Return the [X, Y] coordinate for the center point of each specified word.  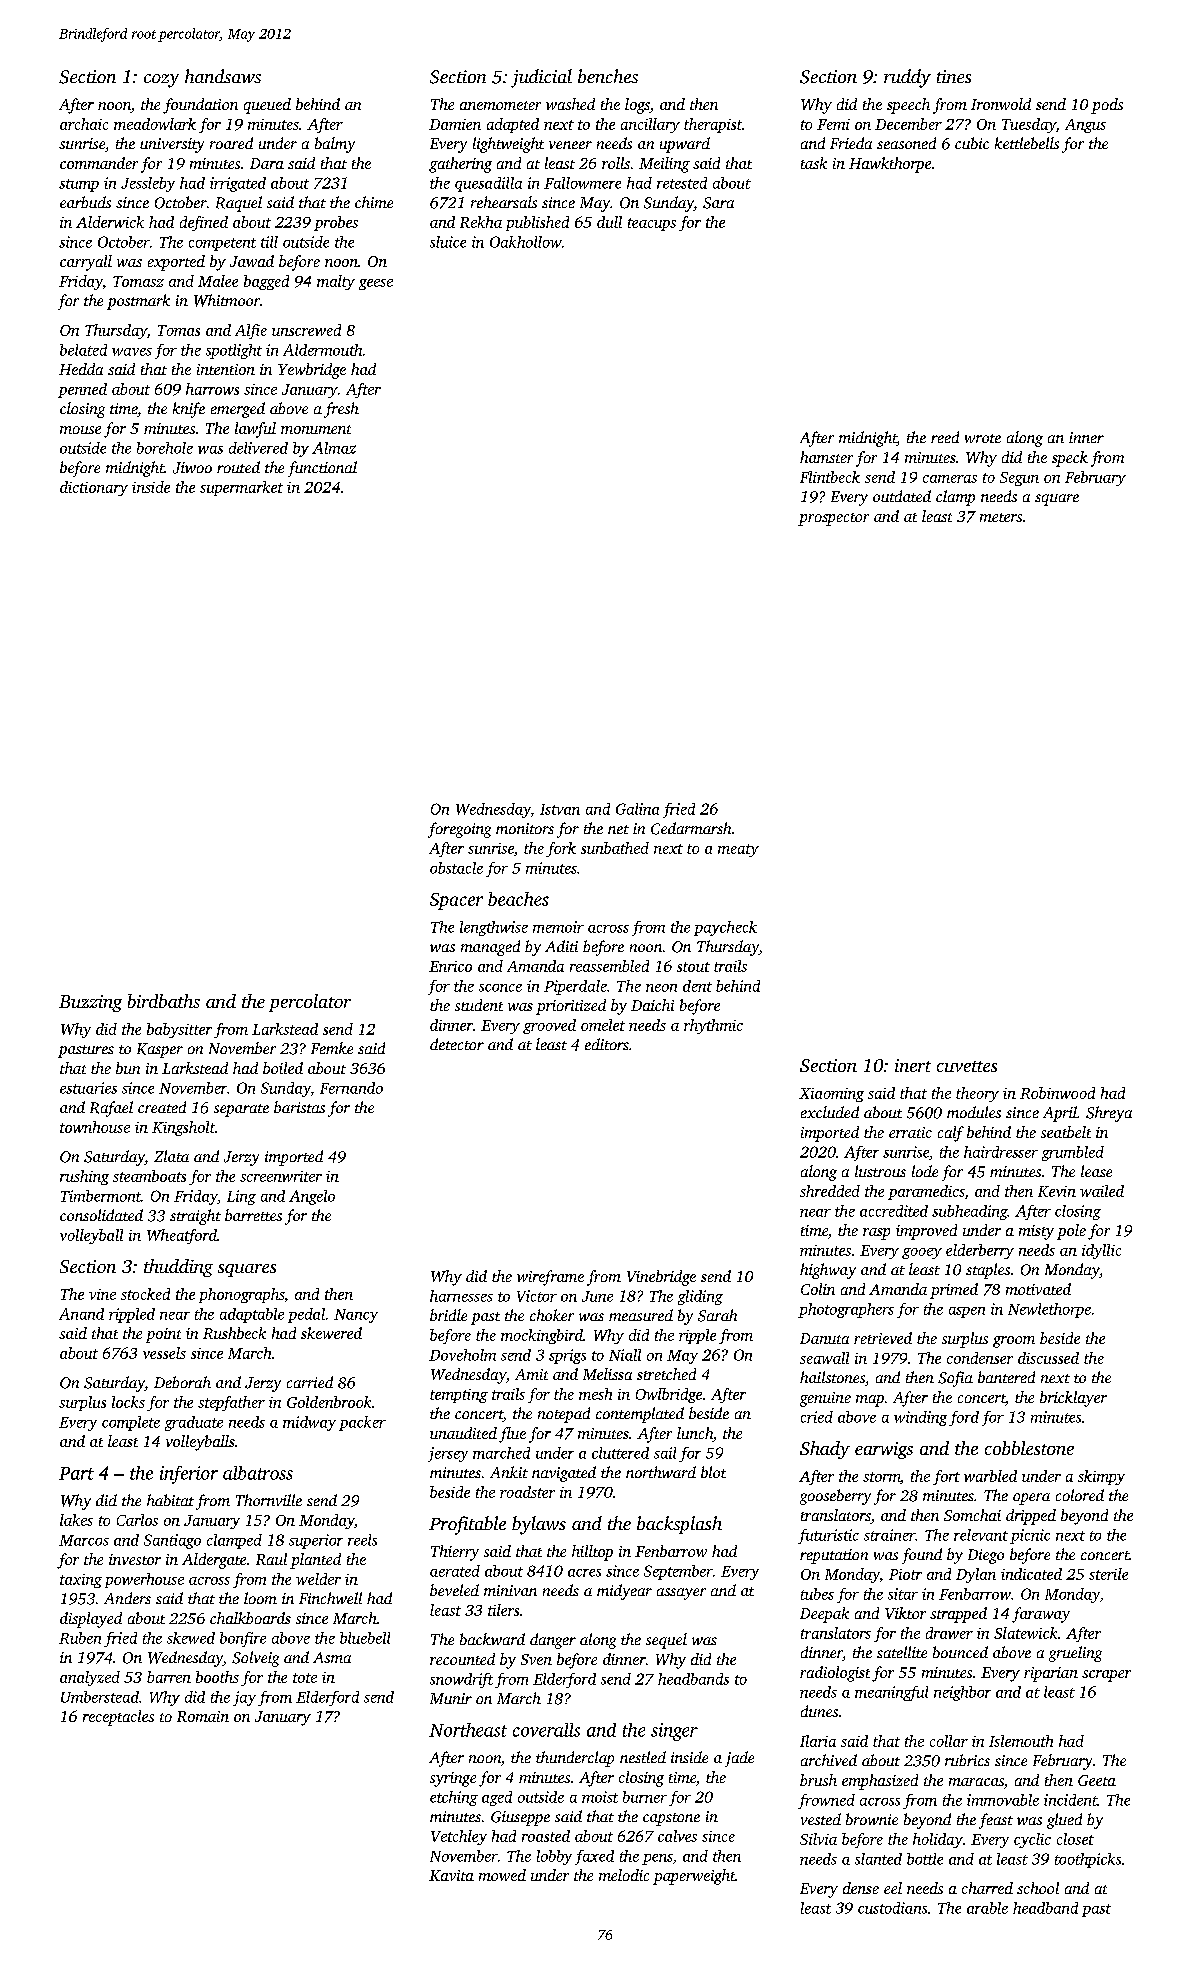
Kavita [451, 1875]
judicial [541, 78]
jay [244, 1698]
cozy [161, 81]
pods [1107, 106]
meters [1001, 517]
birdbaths [164, 1001]
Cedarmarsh [691, 828]
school [1038, 1888]
